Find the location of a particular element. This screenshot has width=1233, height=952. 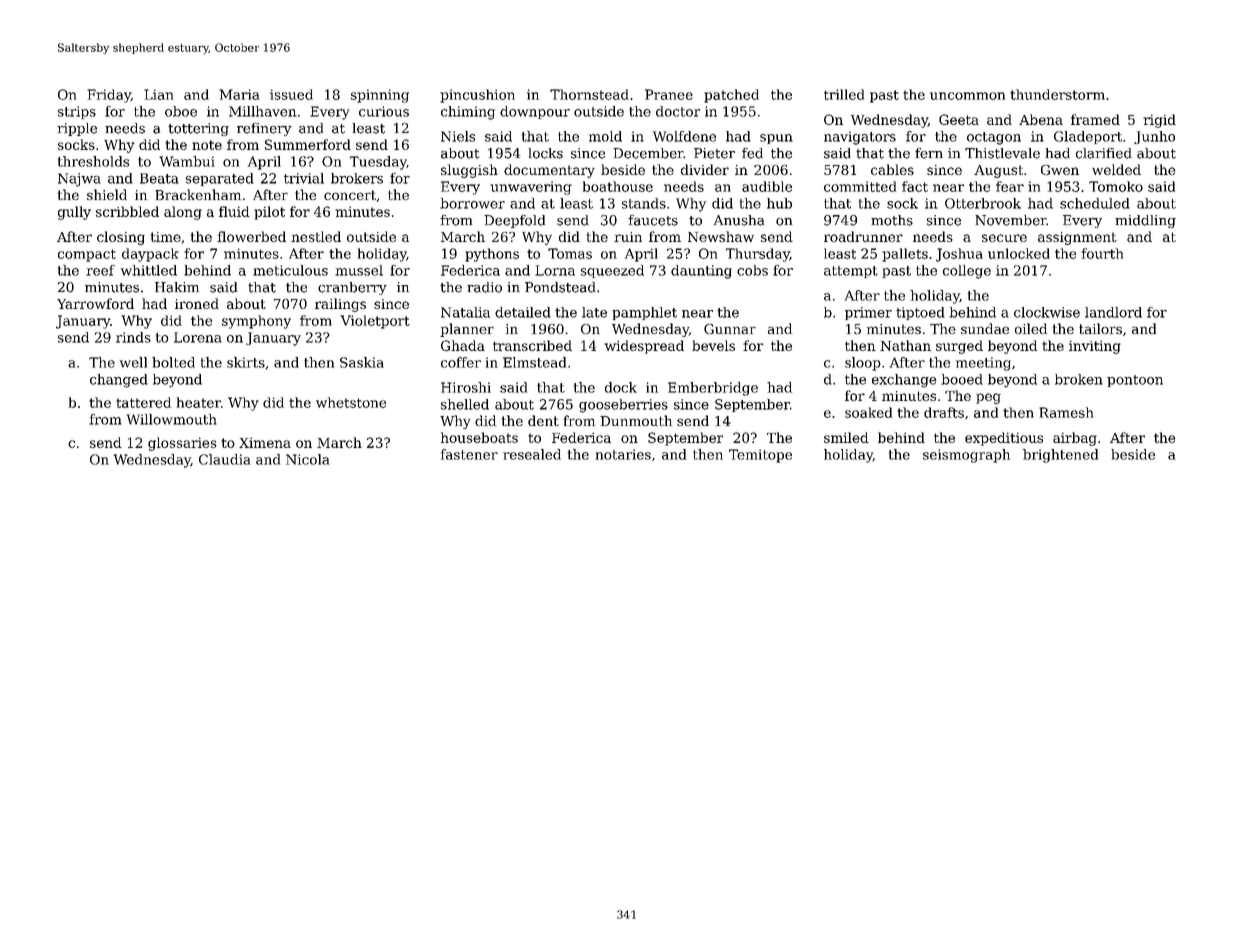

changed is located at coordinates (119, 381).
